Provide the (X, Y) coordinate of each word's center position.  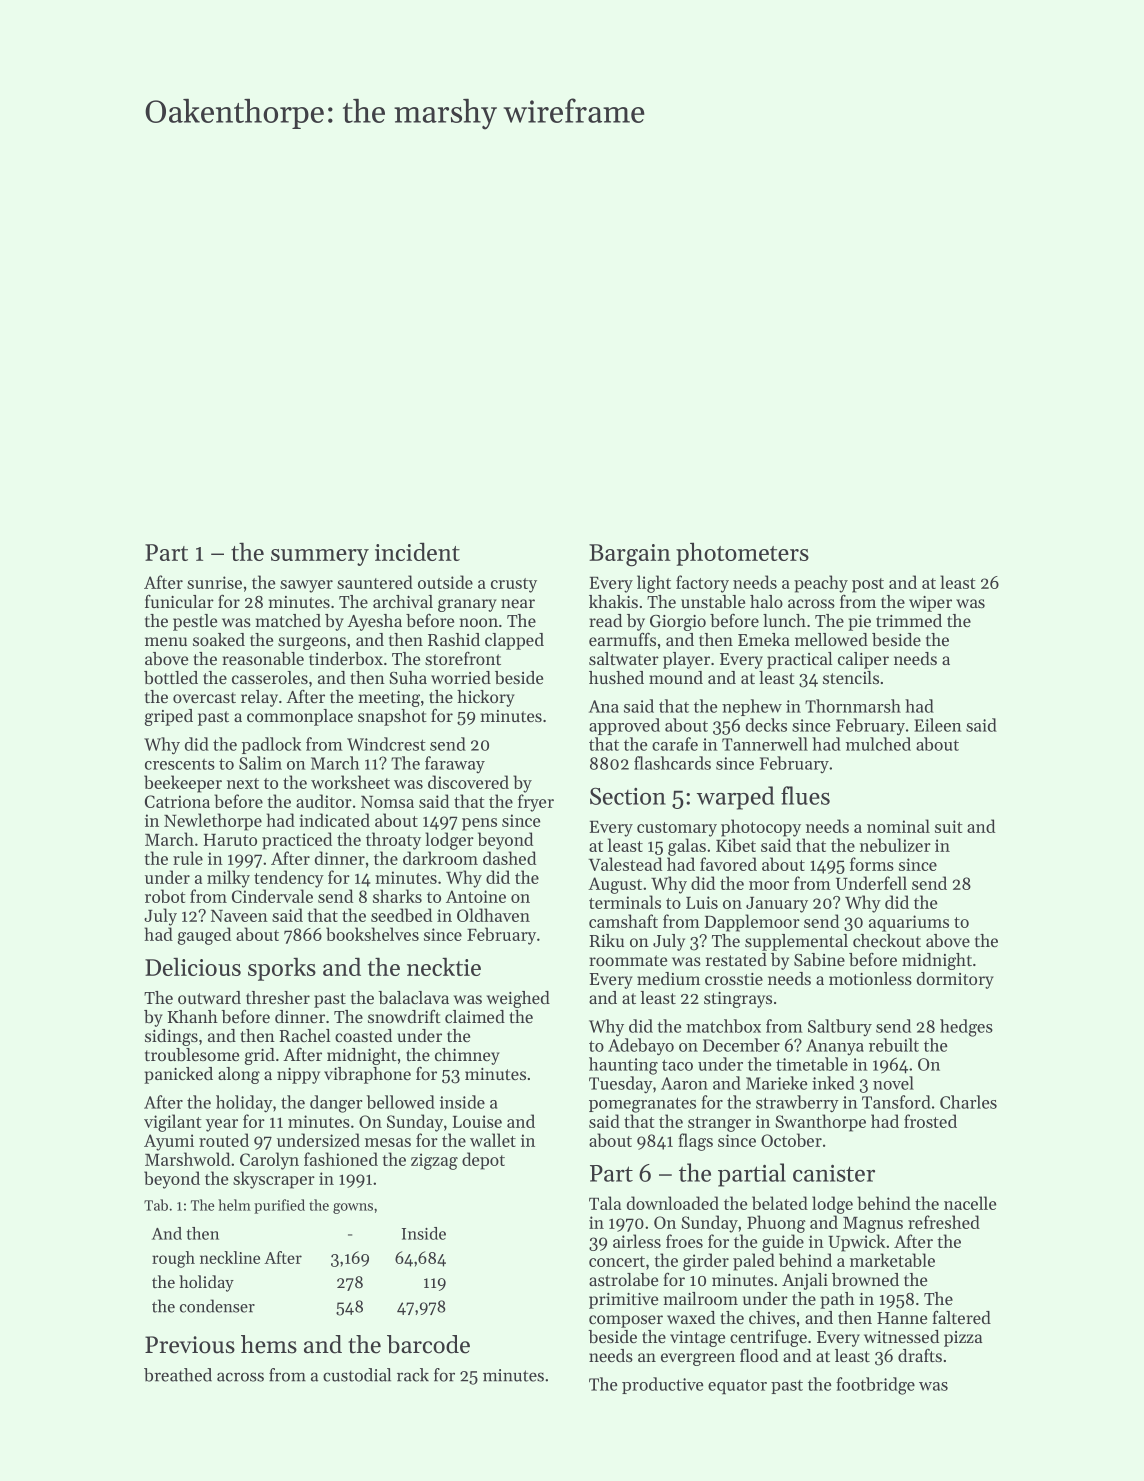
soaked (219, 639)
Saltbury (840, 1027)
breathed (178, 1375)
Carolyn (269, 1161)
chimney (467, 1056)
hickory (486, 698)
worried (461, 677)
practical (800, 660)
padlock (271, 745)
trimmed (909, 620)
